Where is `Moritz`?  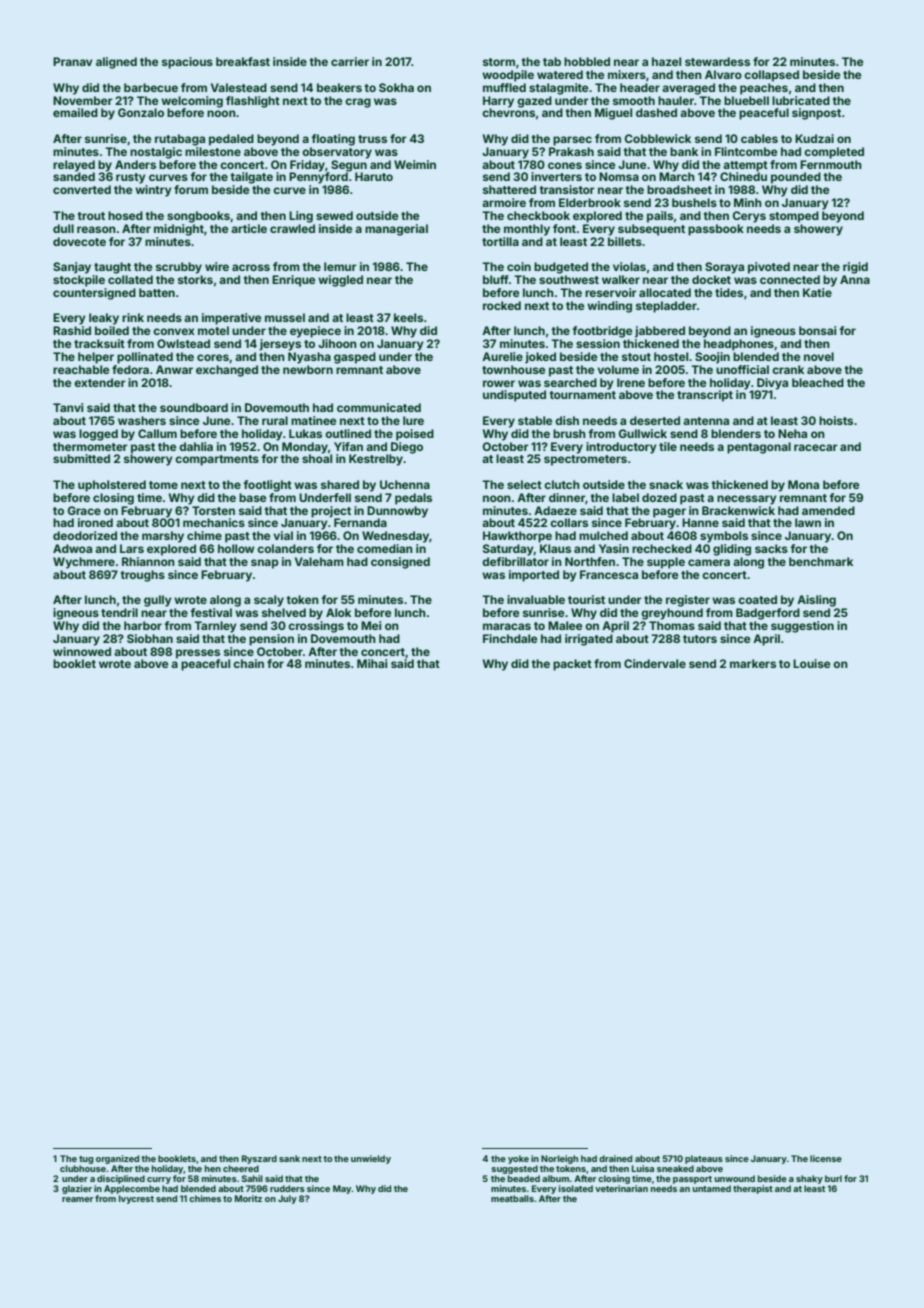
Moritz is located at coordinates (248, 1198).
